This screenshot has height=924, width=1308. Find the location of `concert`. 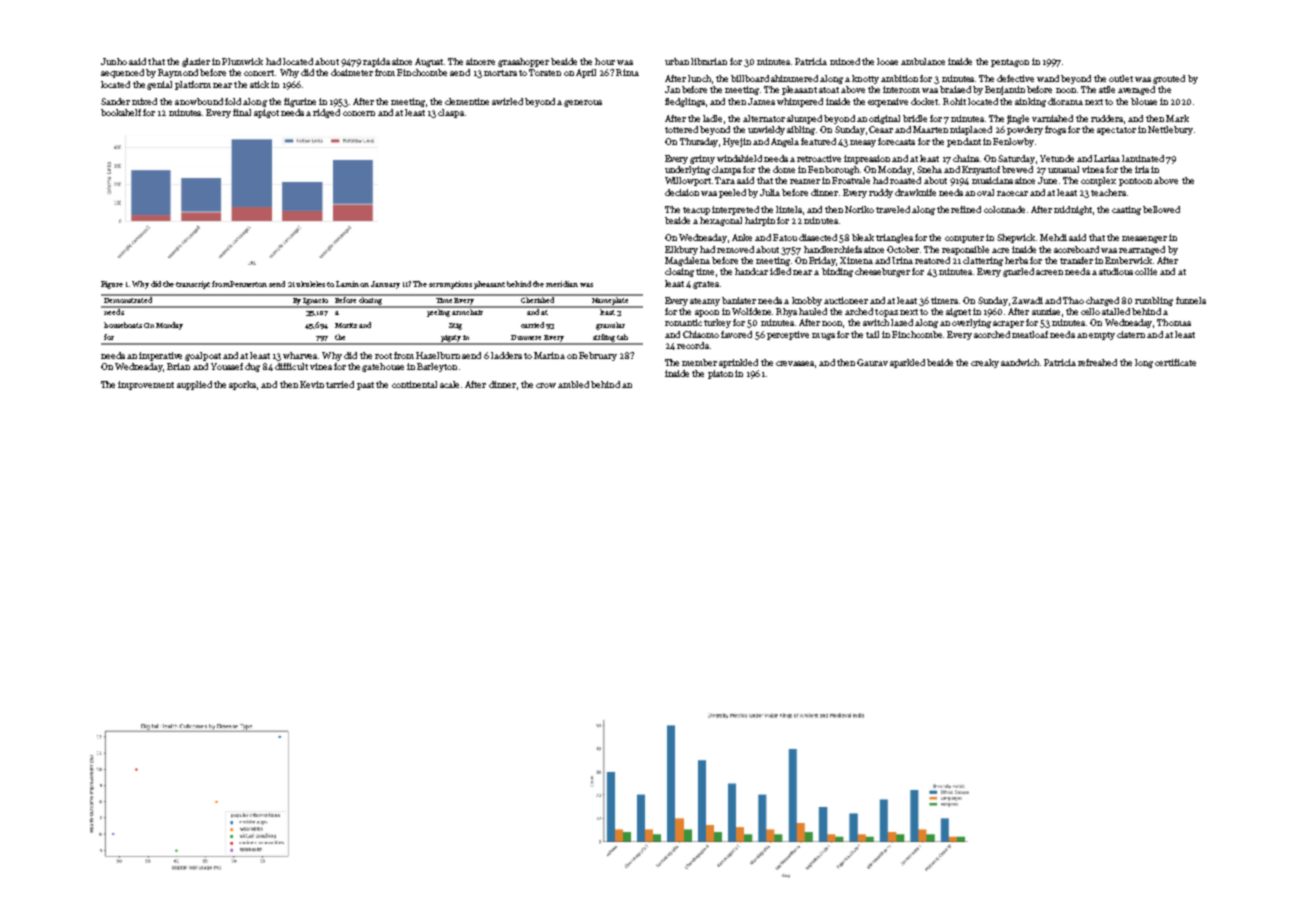

concert is located at coordinates (259, 73).
